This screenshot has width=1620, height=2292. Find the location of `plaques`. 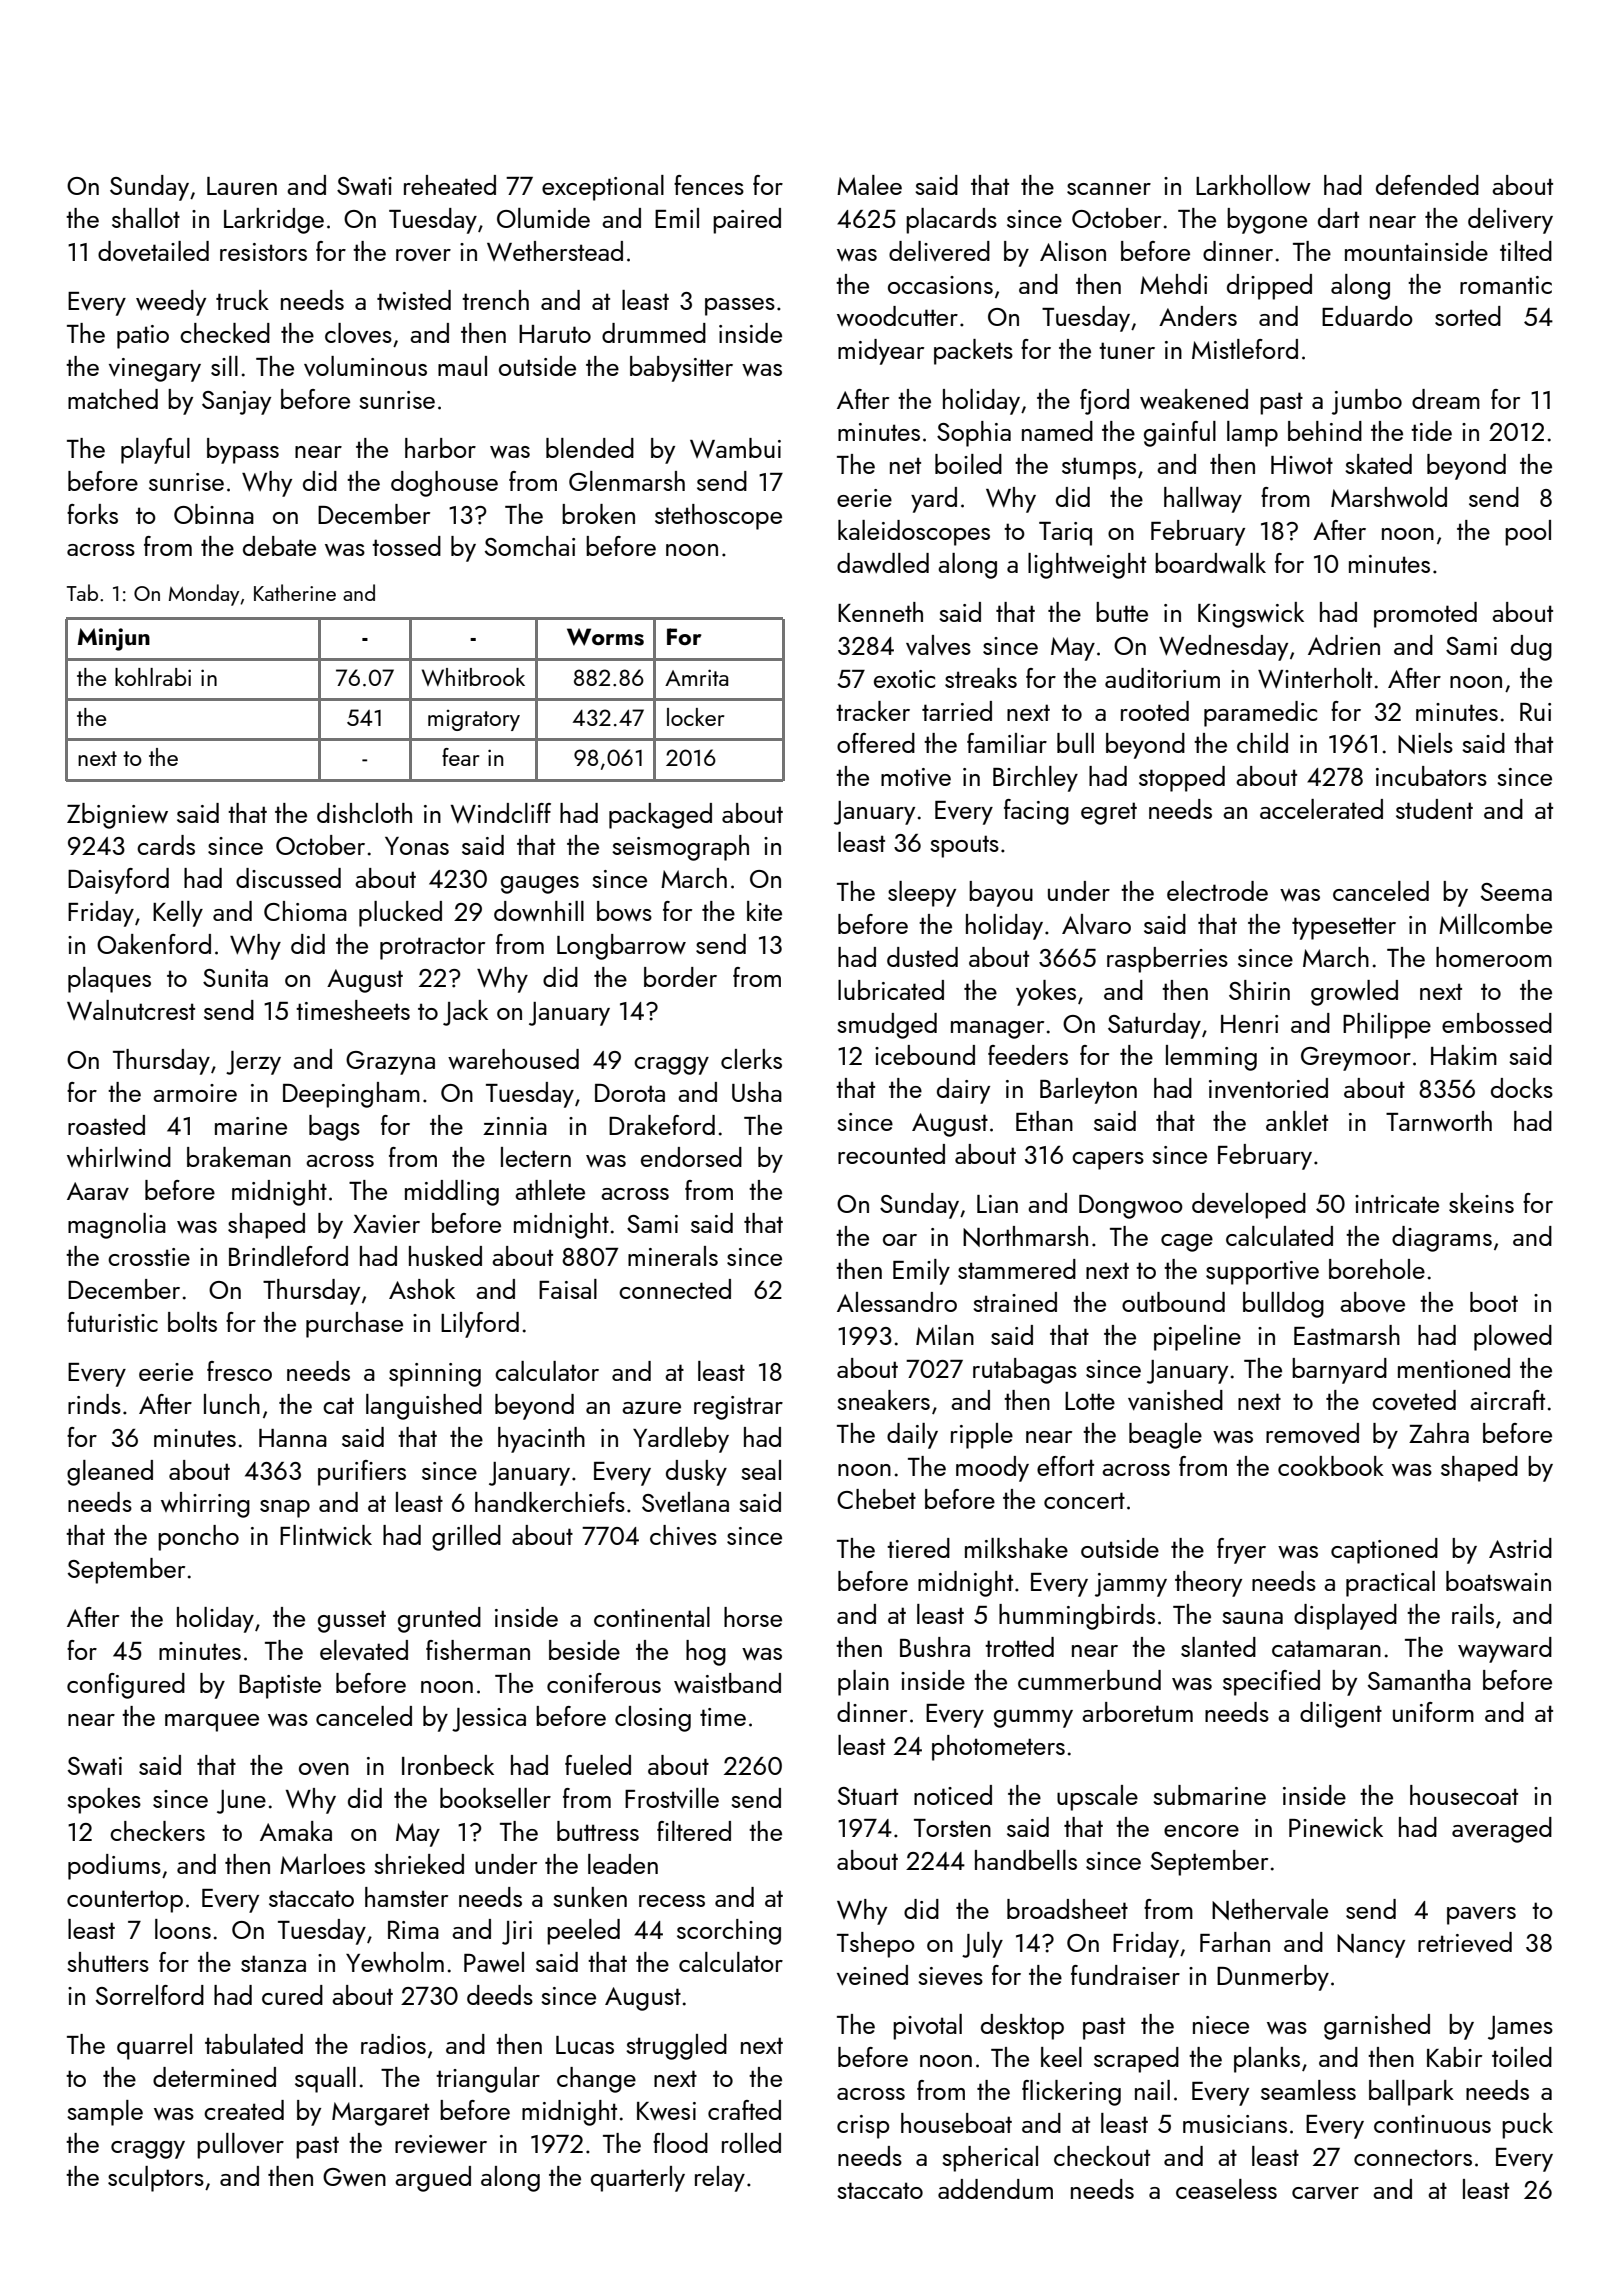

plaques is located at coordinates (109, 980).
